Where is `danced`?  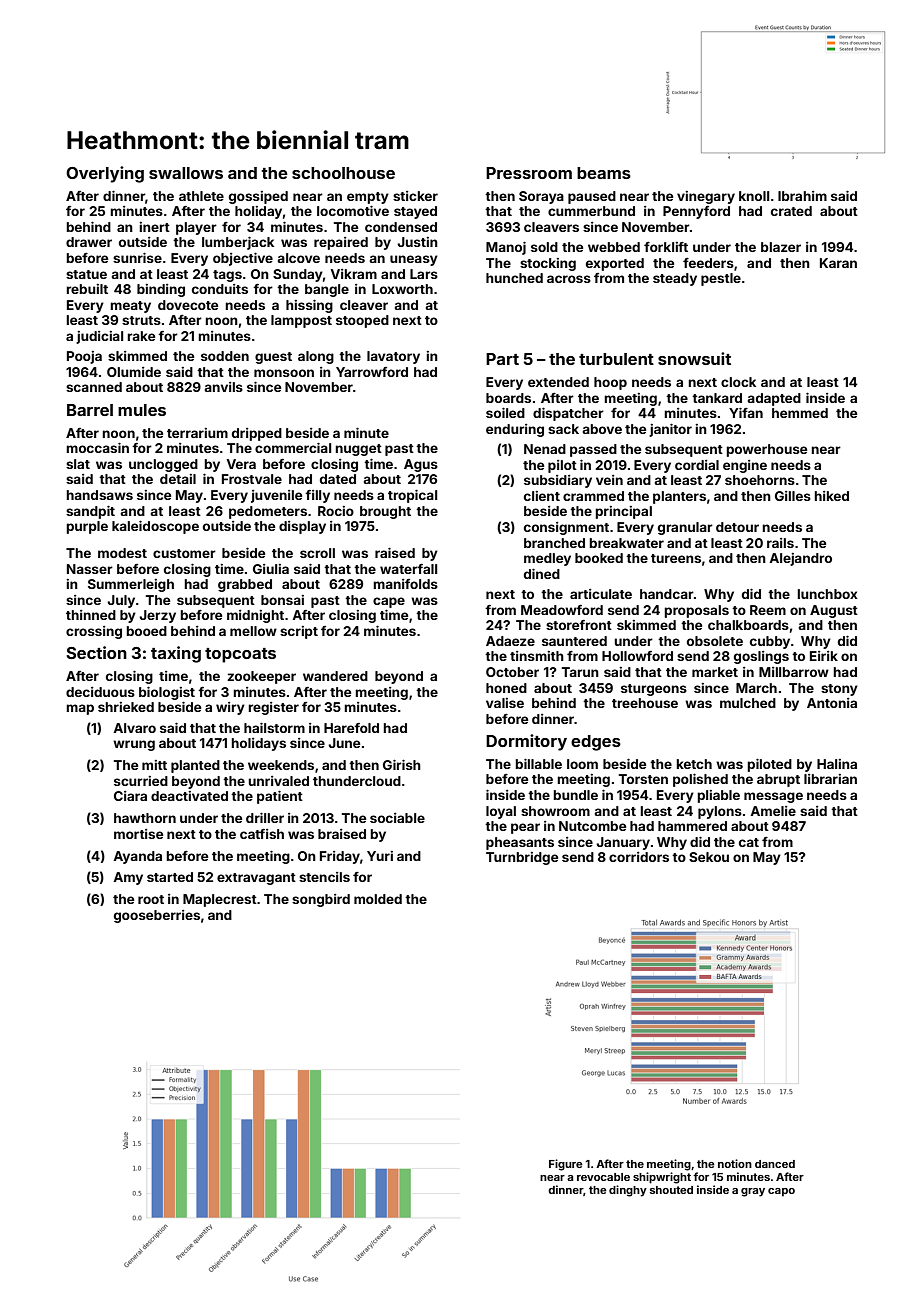
danced is located at coordinates (775, 1164).
